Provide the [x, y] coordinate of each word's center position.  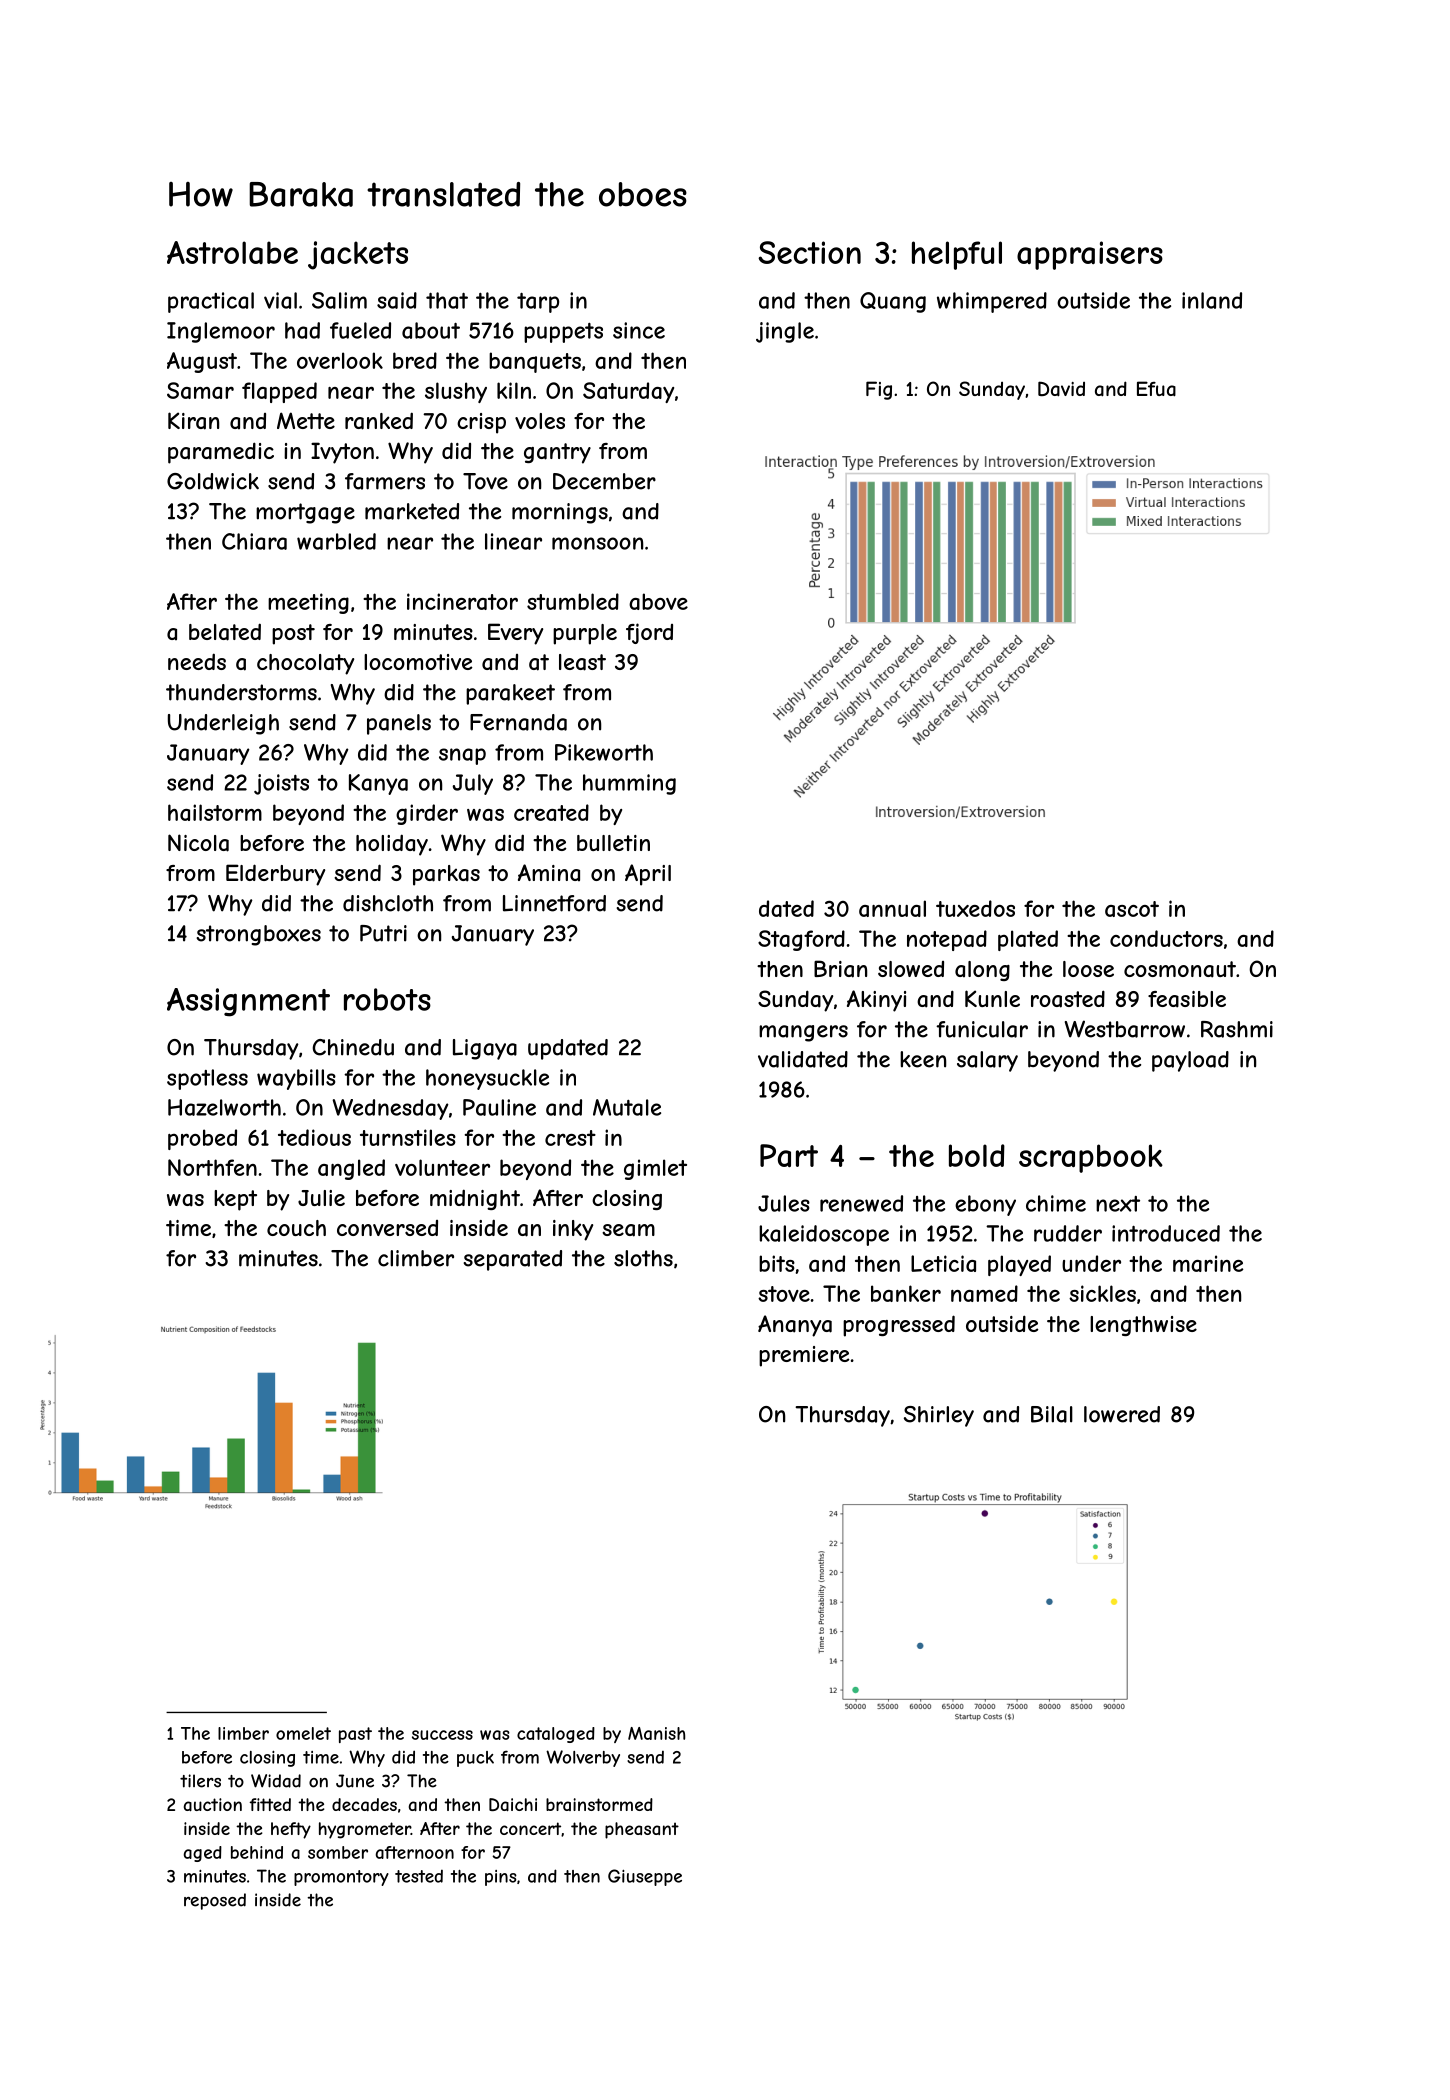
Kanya [378, 784]
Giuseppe [645, 1877]
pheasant [642, 1830]
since [639, 330]
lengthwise [1143, 1326]
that [447, 300]
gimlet [655, 1169]
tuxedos [975, 908]
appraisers [1090, 255]
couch [296, 1228]
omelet [303, 1733]
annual [892, 908]
